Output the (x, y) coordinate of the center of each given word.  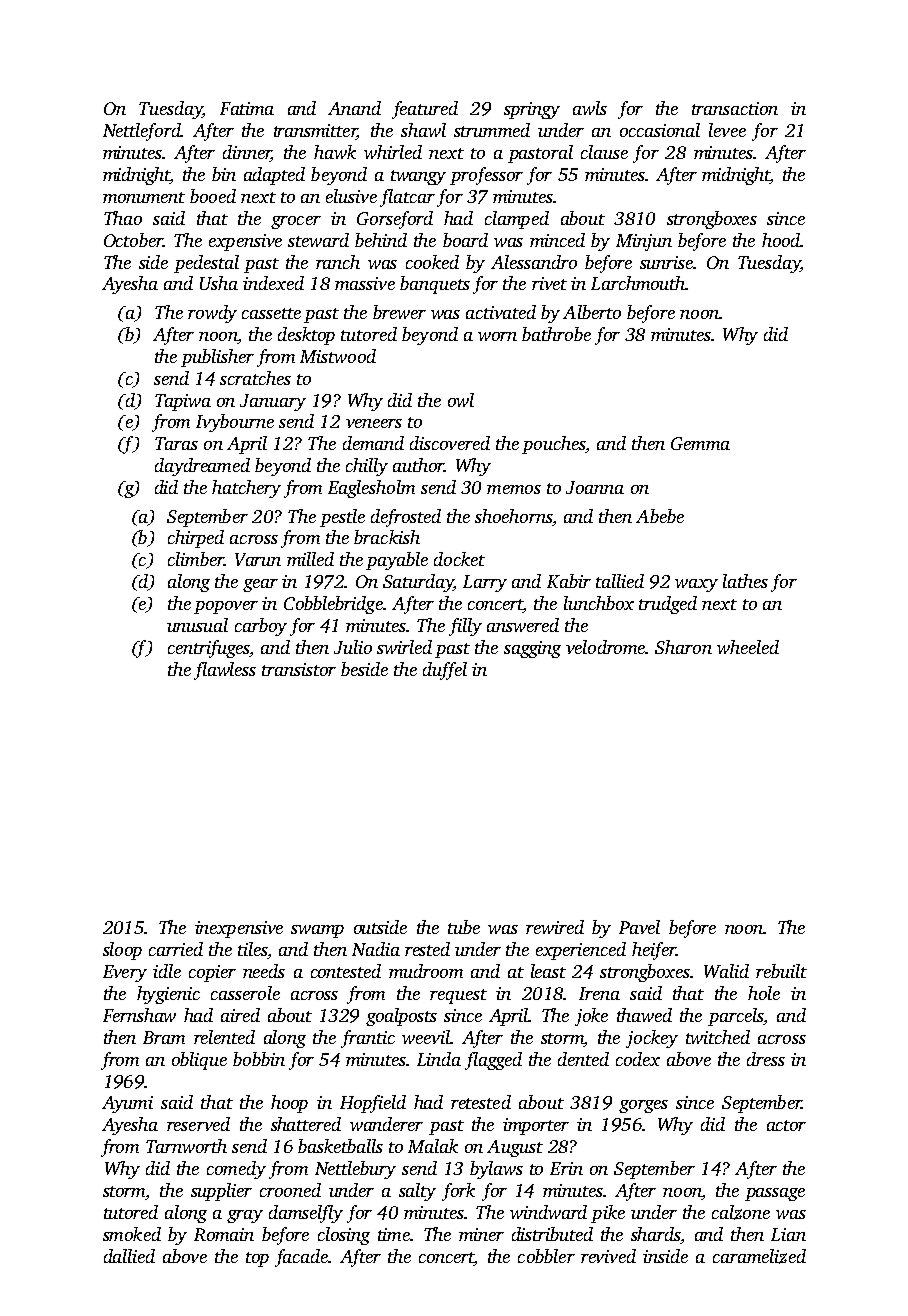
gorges (643, 1106)
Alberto (592, 312)
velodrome (605, 647)
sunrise (666, 262)
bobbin (259, 1059)
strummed (492, 130)
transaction (735, 108)
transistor (299, 669)
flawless (225, 671)
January (273, 402)
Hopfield (373, 1104)
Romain (224, 1234)
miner (481, 1234)
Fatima (247, 108)
